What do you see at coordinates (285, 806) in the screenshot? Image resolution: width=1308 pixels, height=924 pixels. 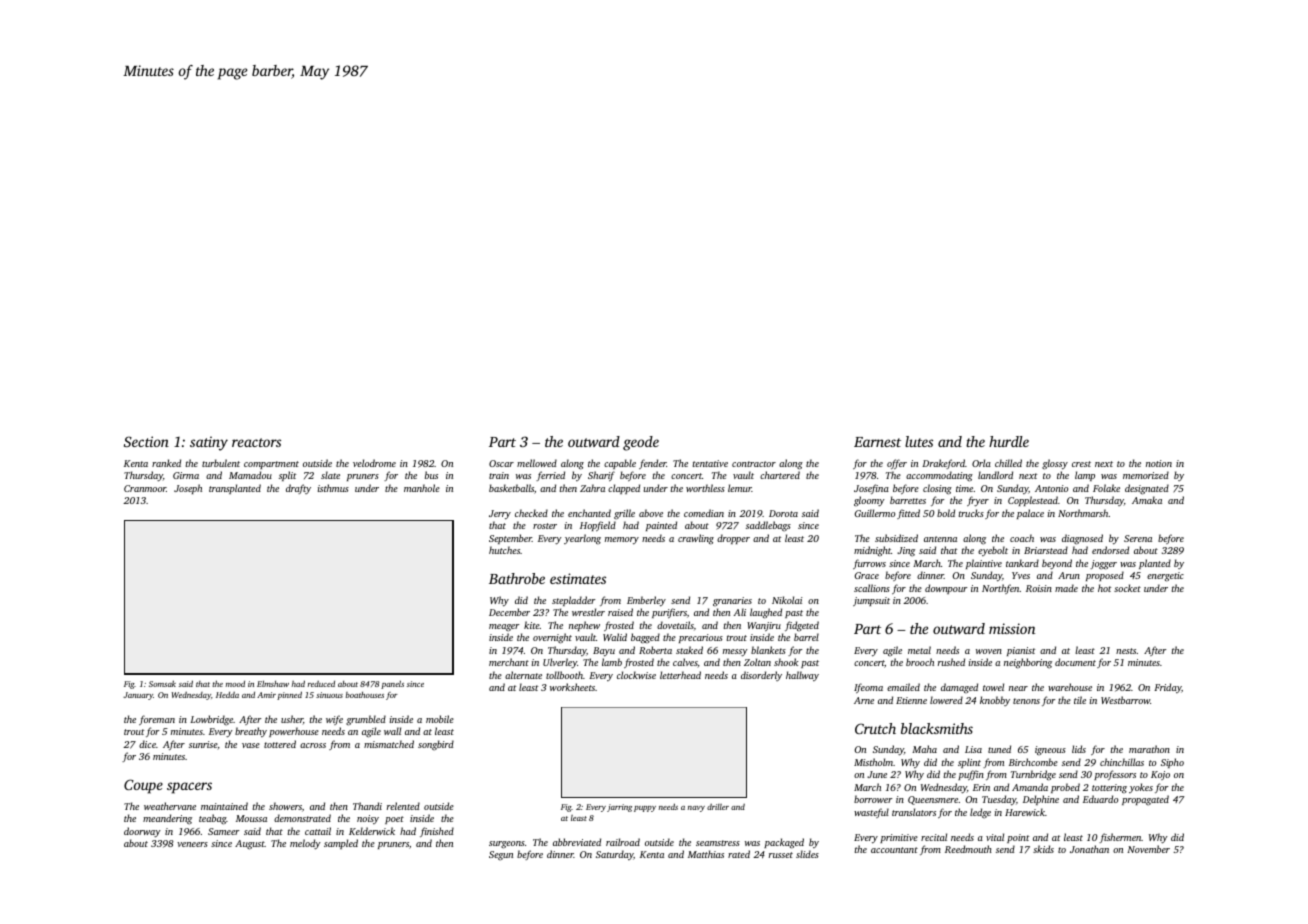 I see `showers` at bounding box center [285, 806].
